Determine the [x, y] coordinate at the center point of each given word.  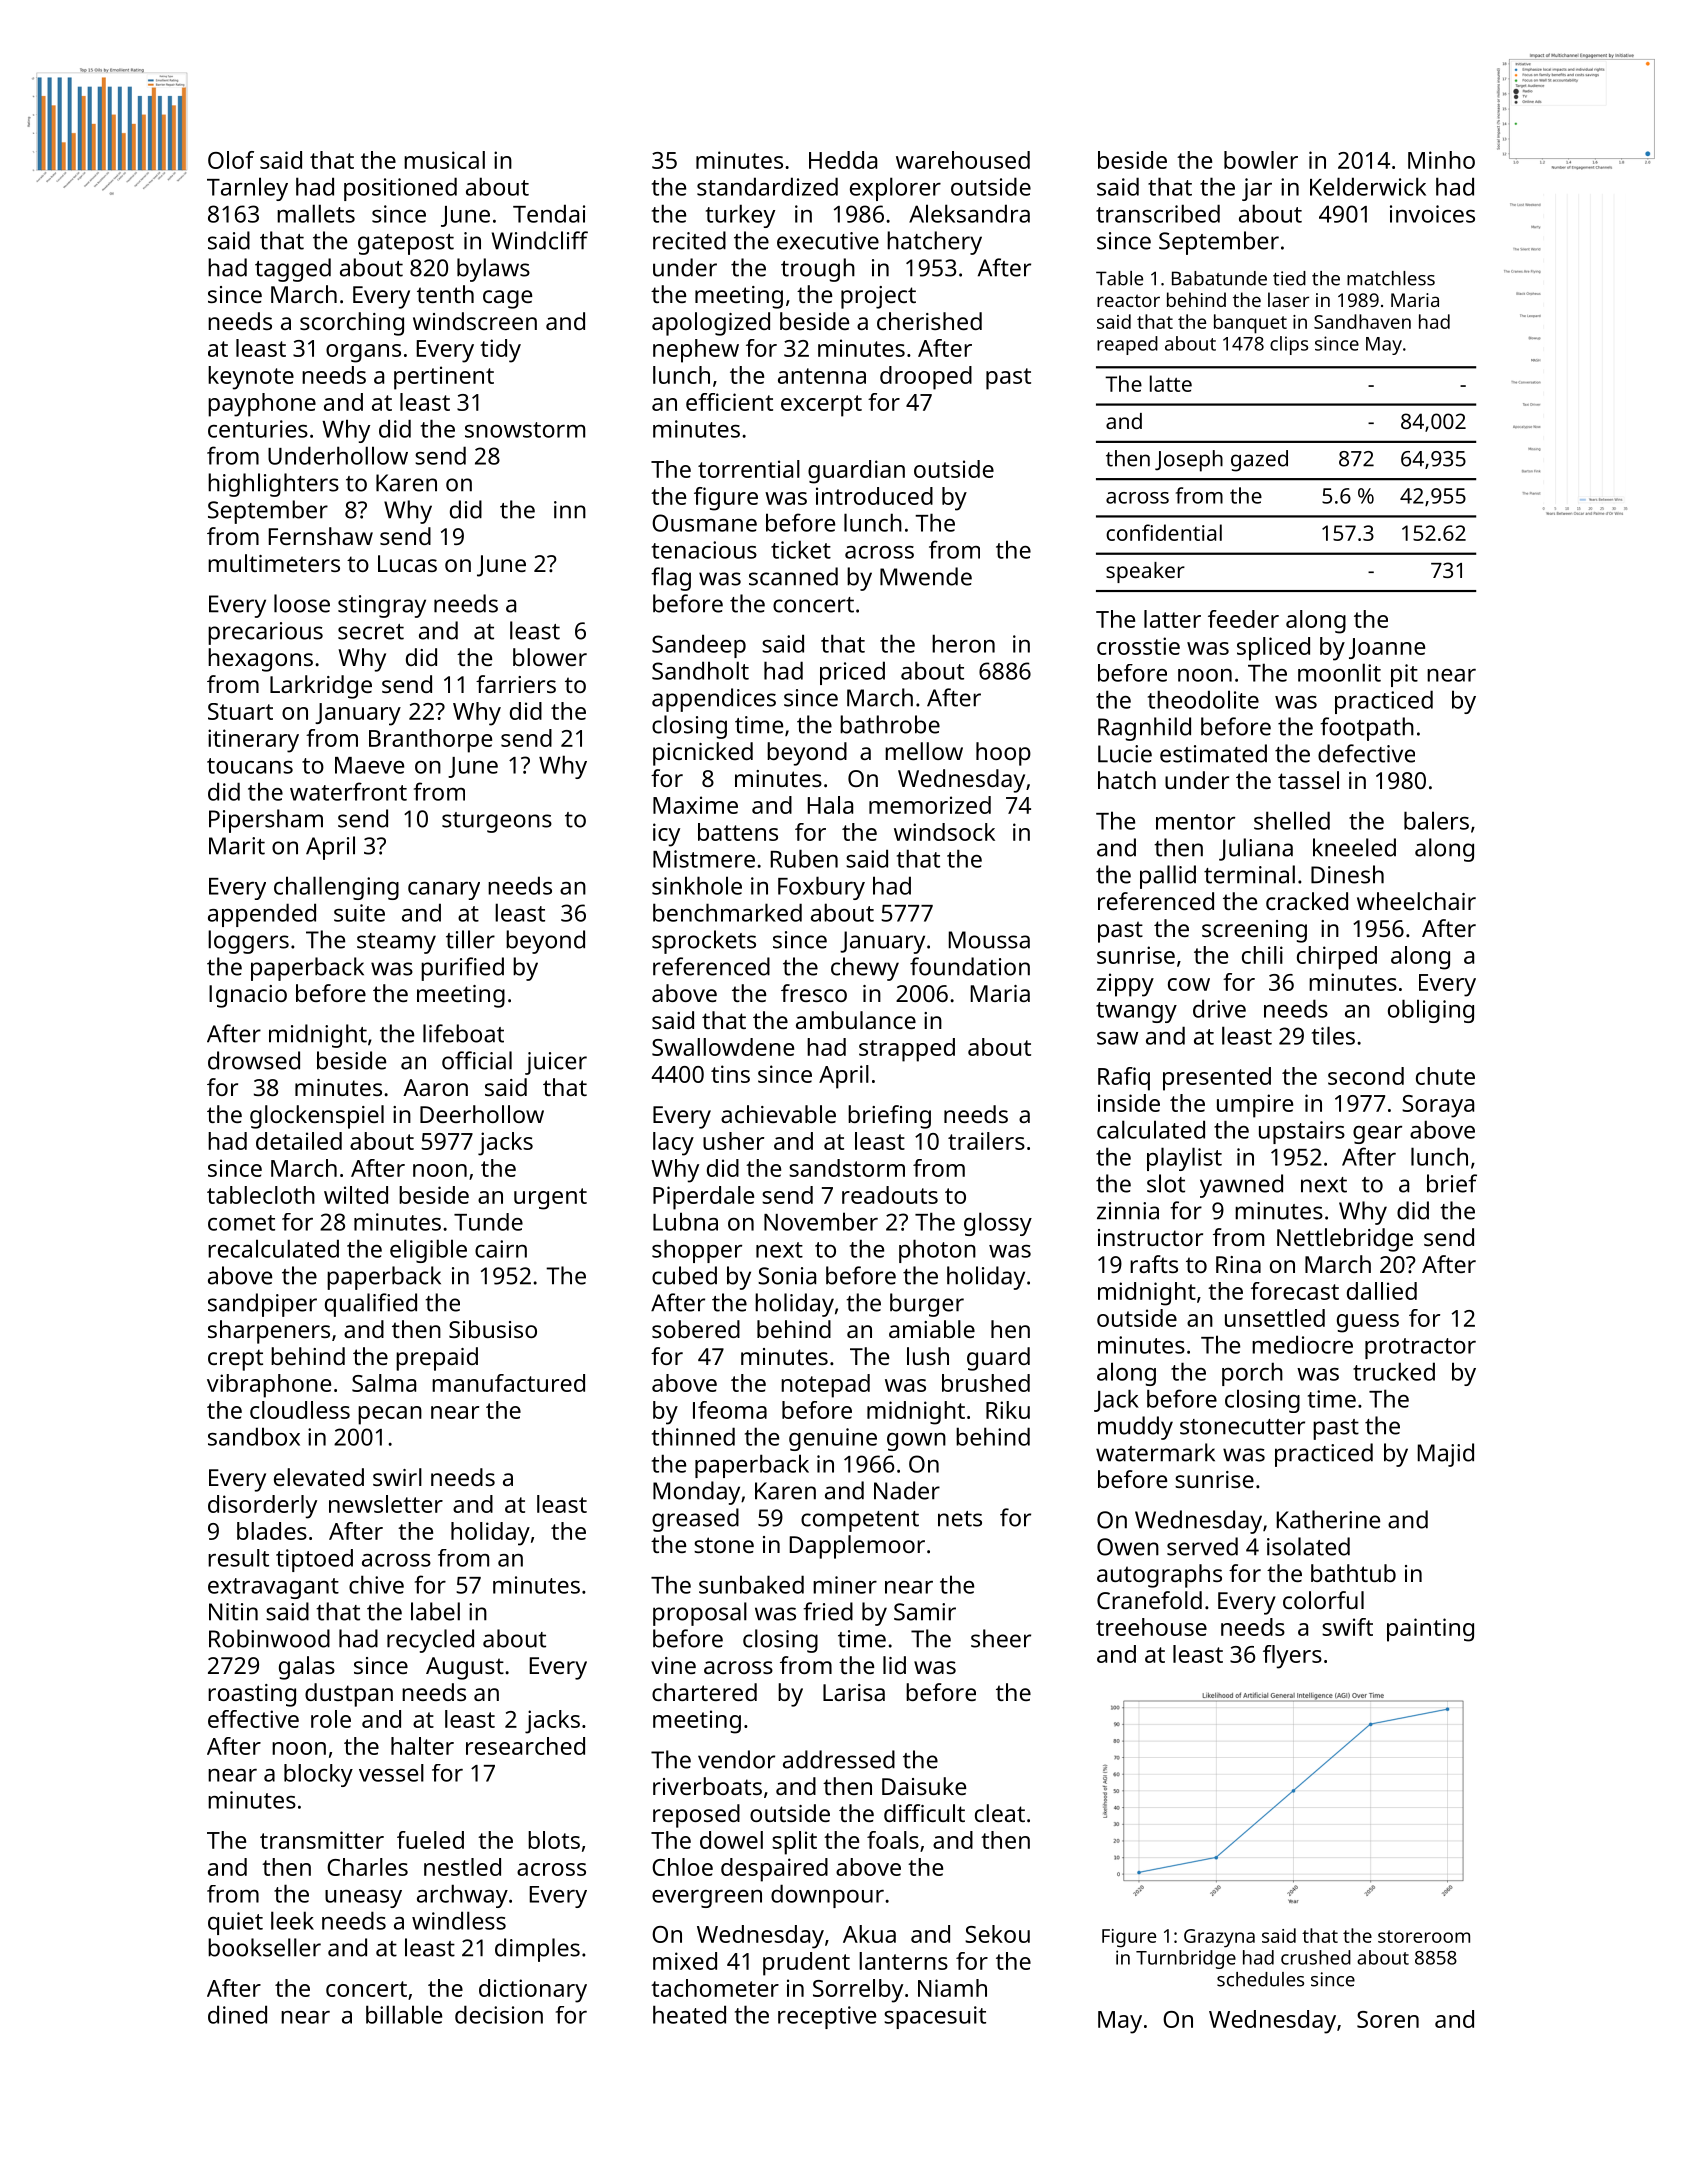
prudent [806, 1964]
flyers [1292, 1657]
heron [963, 643]
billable [404, 2014]
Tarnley [247, 189]
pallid [1168, 877]
